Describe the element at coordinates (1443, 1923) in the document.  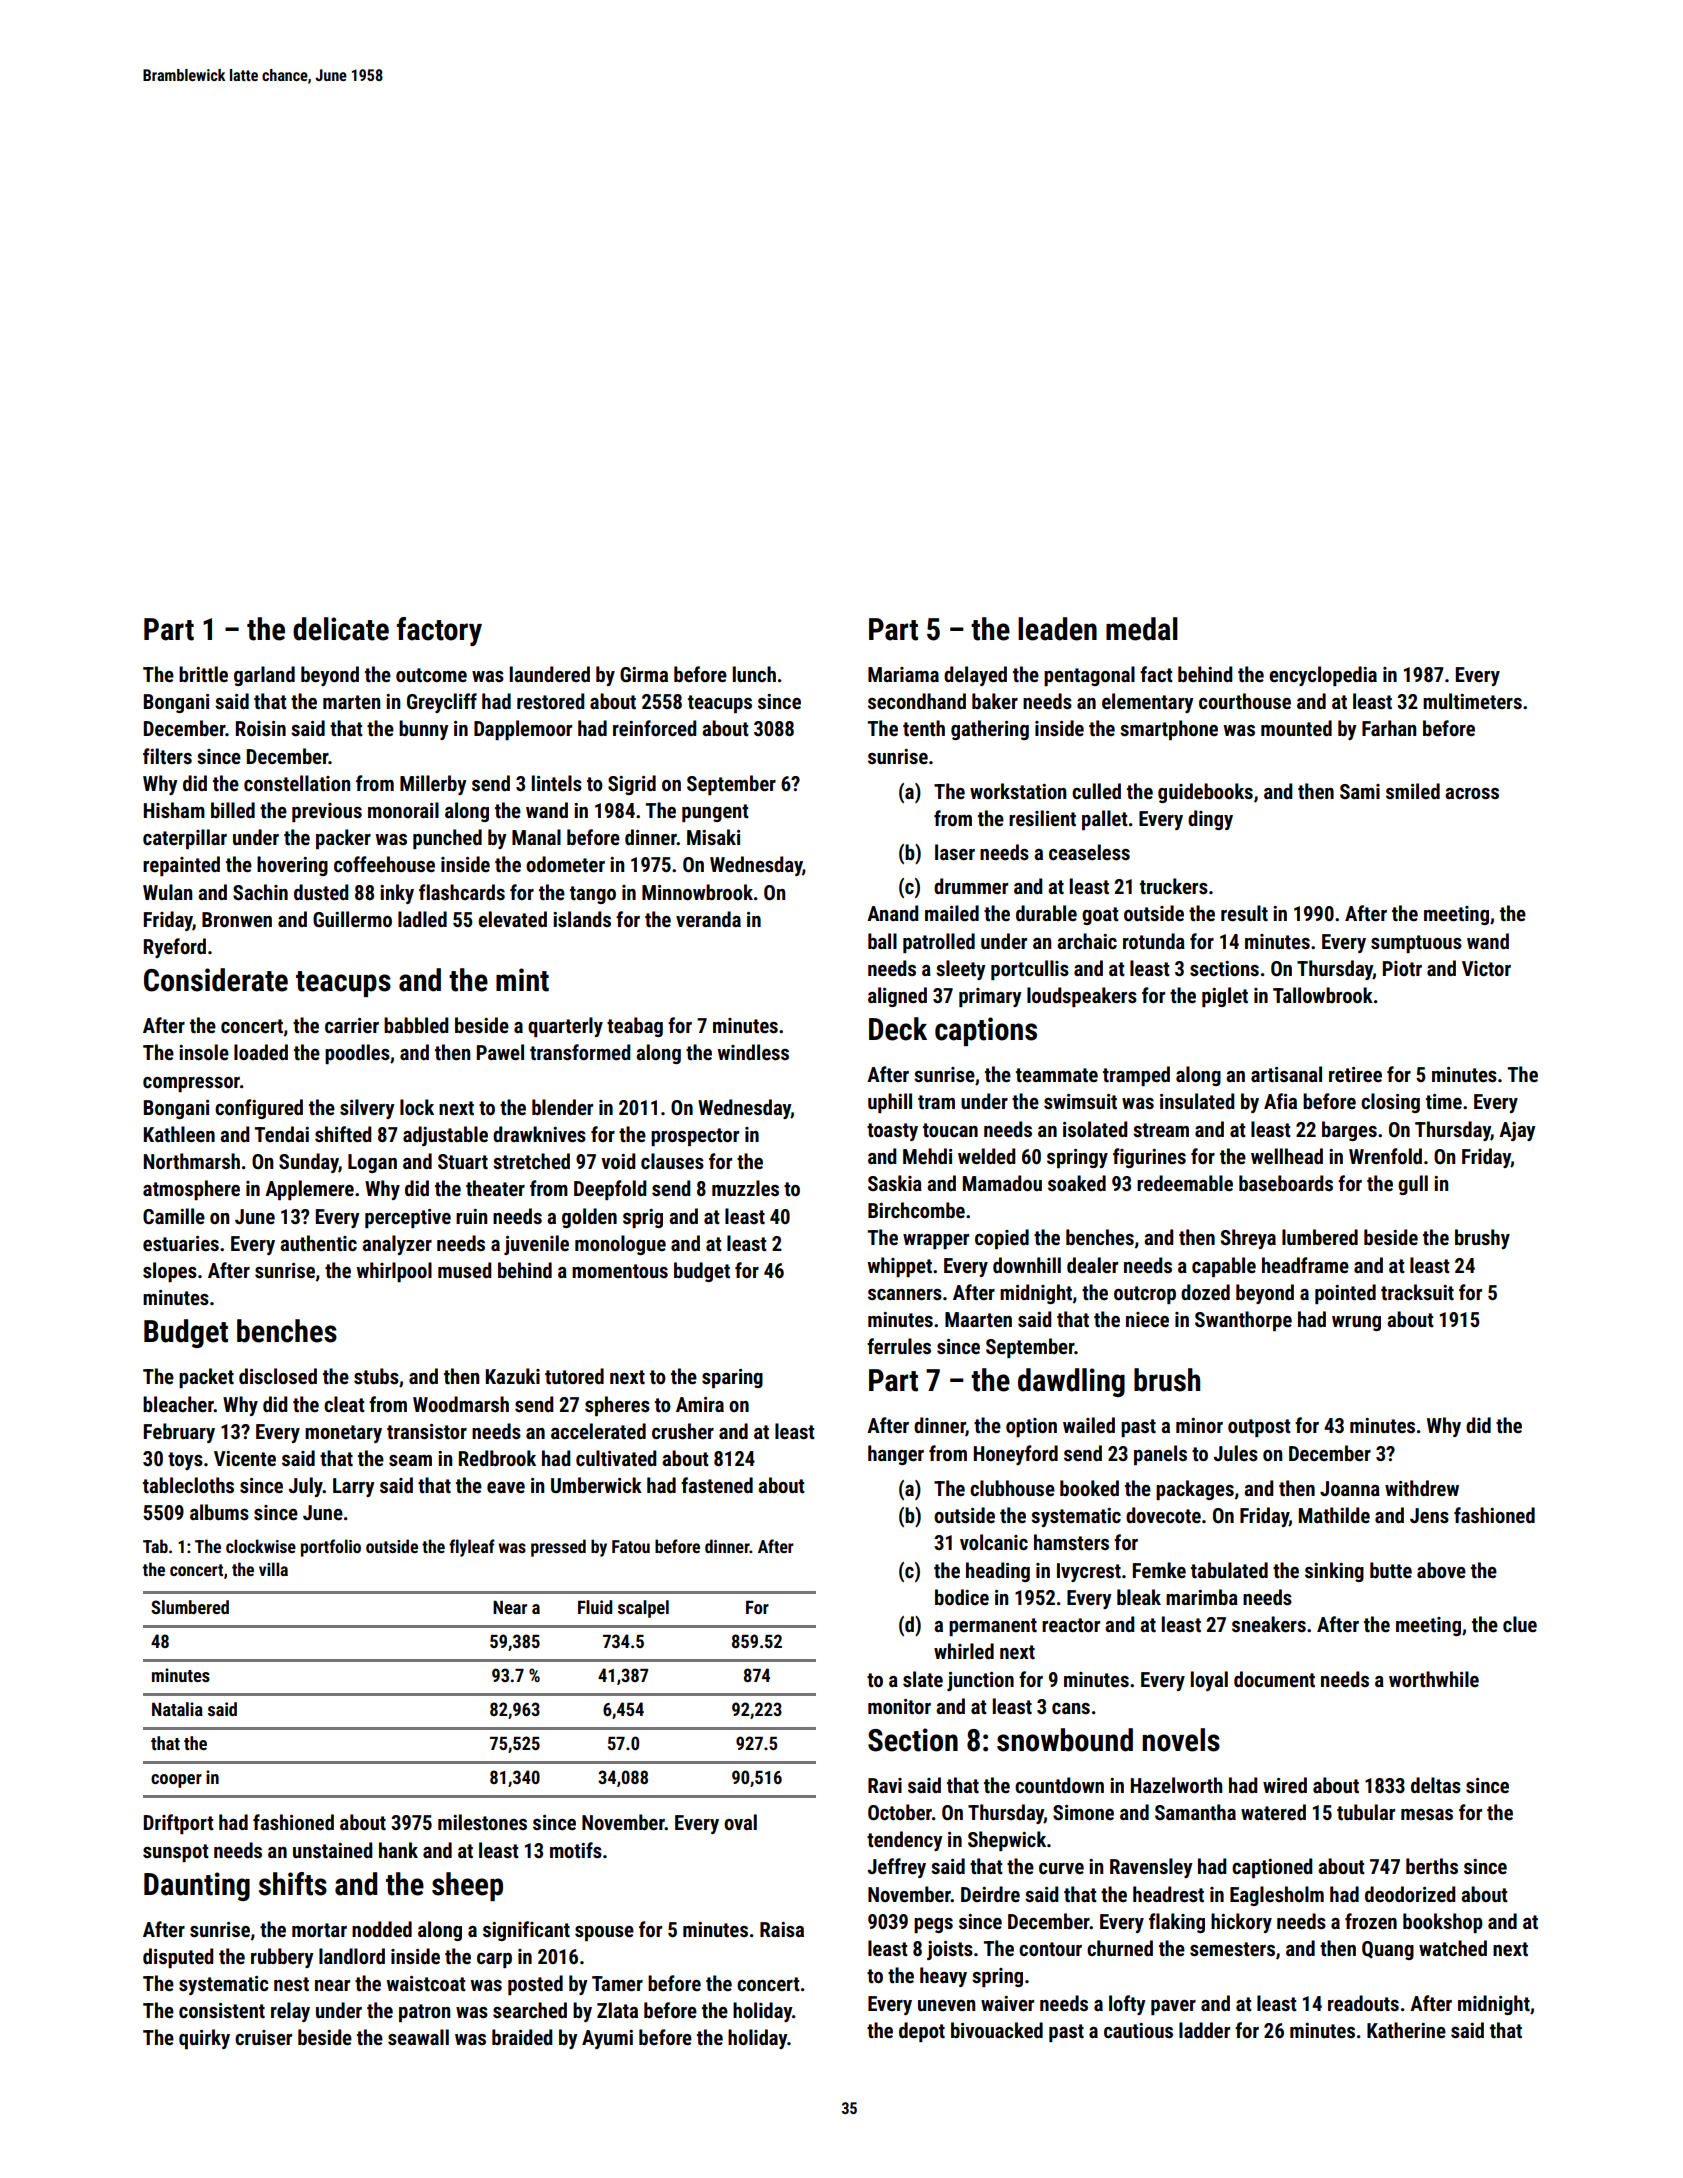
I see `bookshop` at that location.
